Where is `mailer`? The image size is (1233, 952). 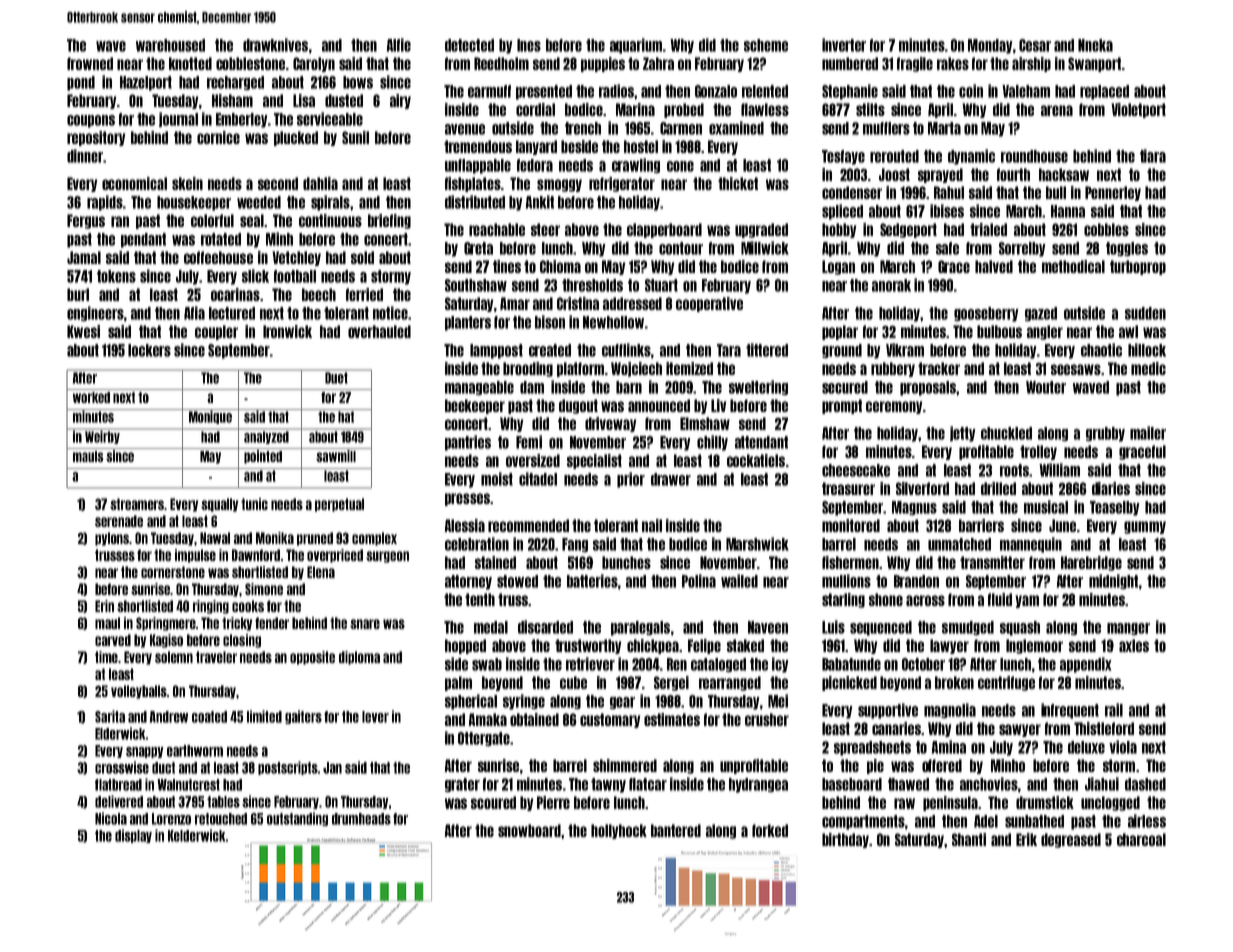 mailer is located at coordinates (1148, 433).
